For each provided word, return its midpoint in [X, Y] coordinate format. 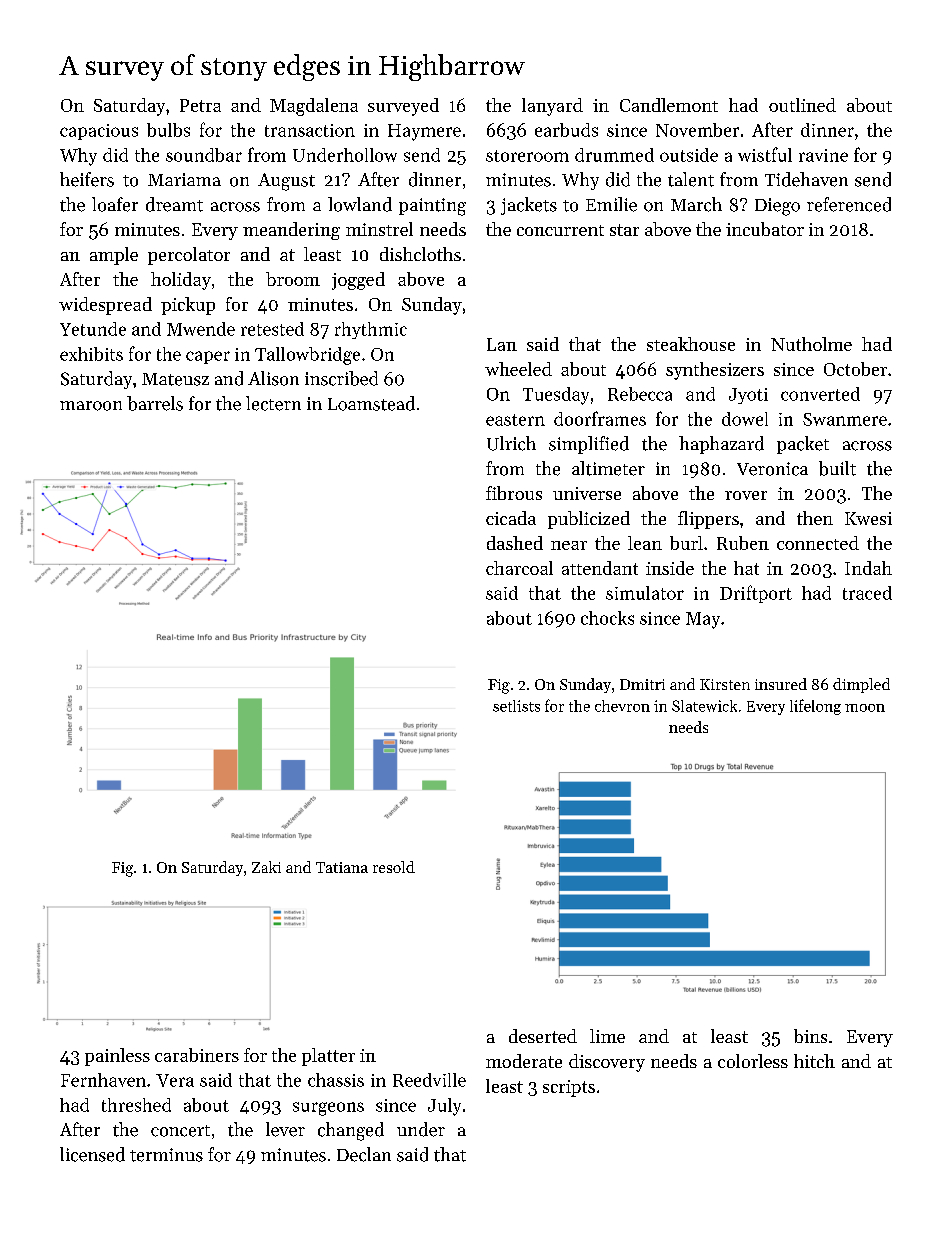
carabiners [197, 1055]
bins [810, 1036]
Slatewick [704, 706]
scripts [569, 1088]
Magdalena [314, 107]
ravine [823, 155]
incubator [765, 229]
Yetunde [93, 329]
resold [394, 867]
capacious [99, 132]
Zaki [266, 867]
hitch [814, 1061]
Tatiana [342, 867]
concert [180, 1131]
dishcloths [420, 254]
